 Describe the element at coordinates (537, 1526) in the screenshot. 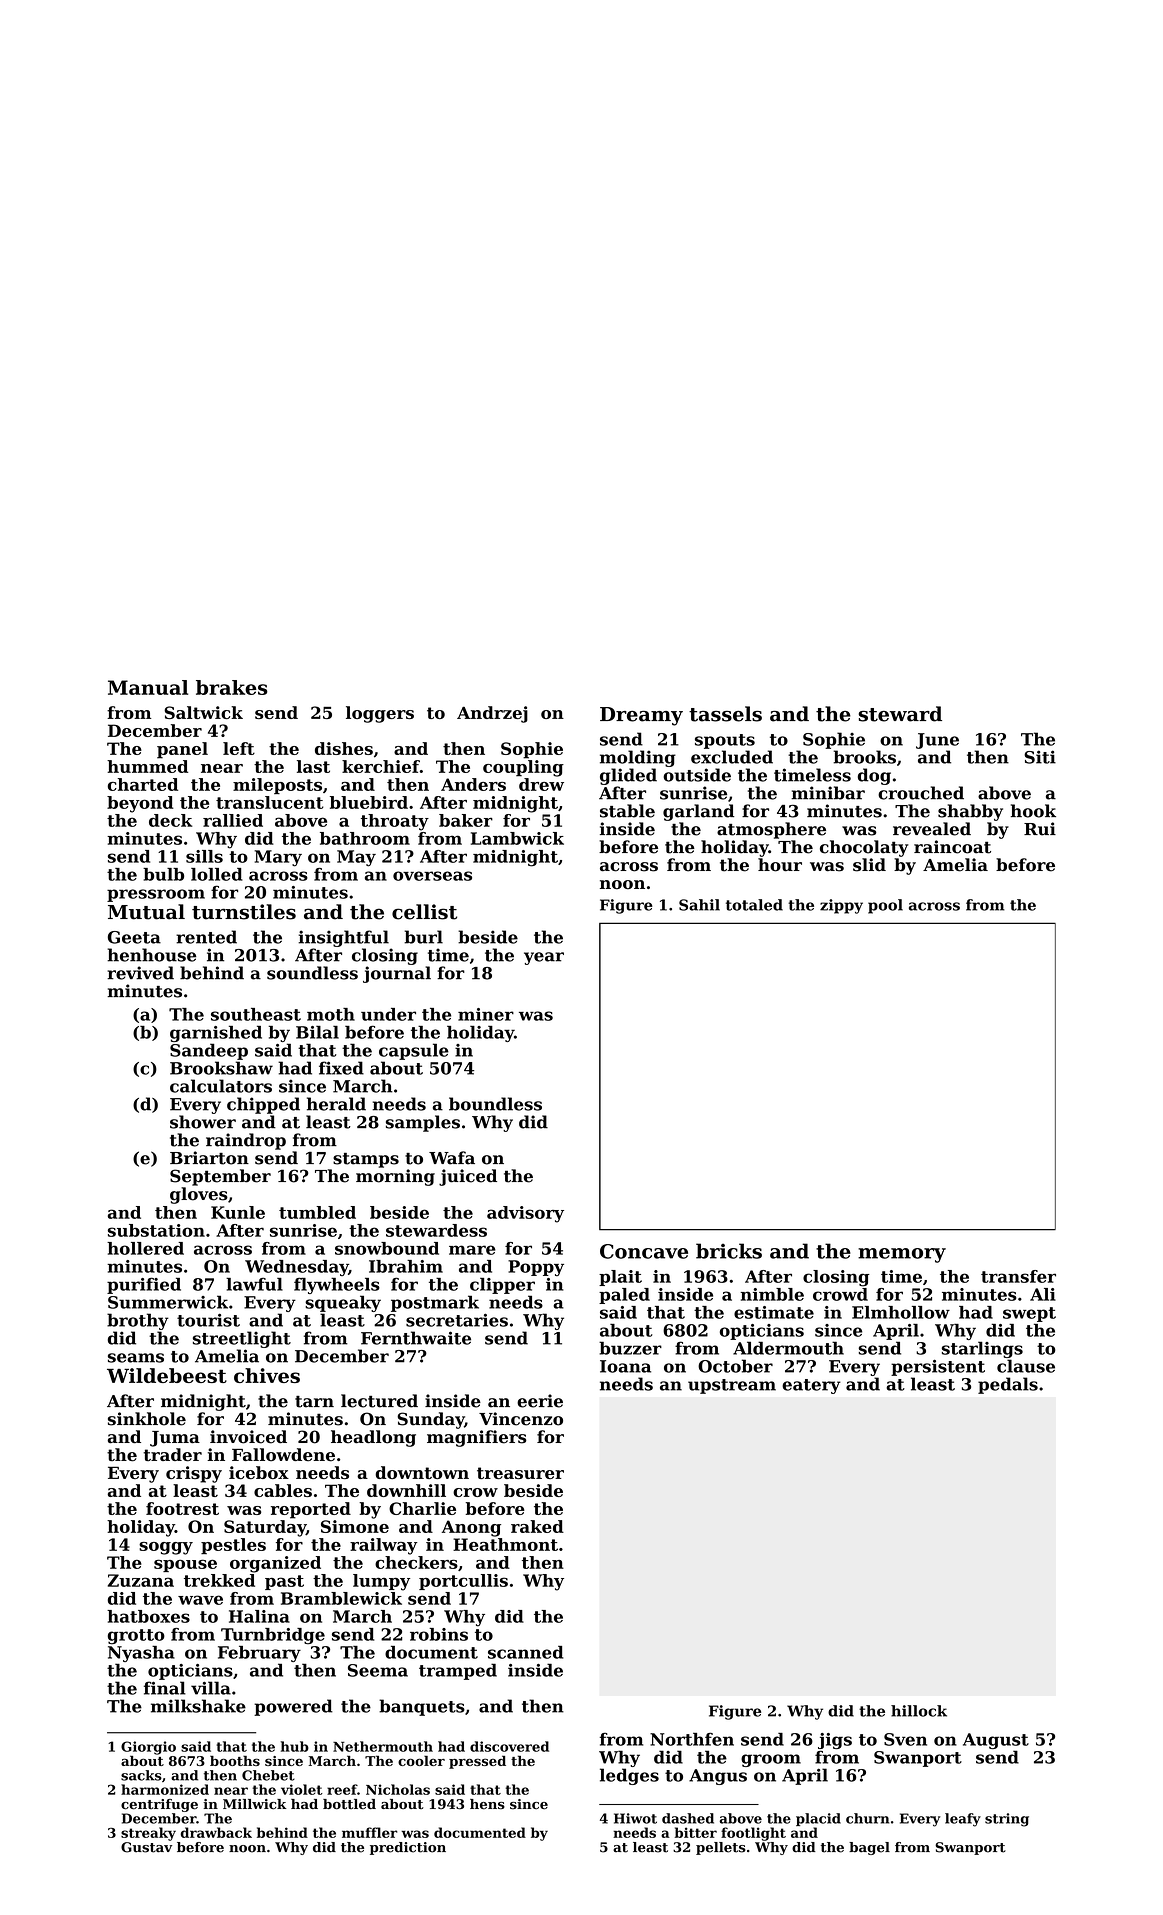

I see `raked` at that location.
